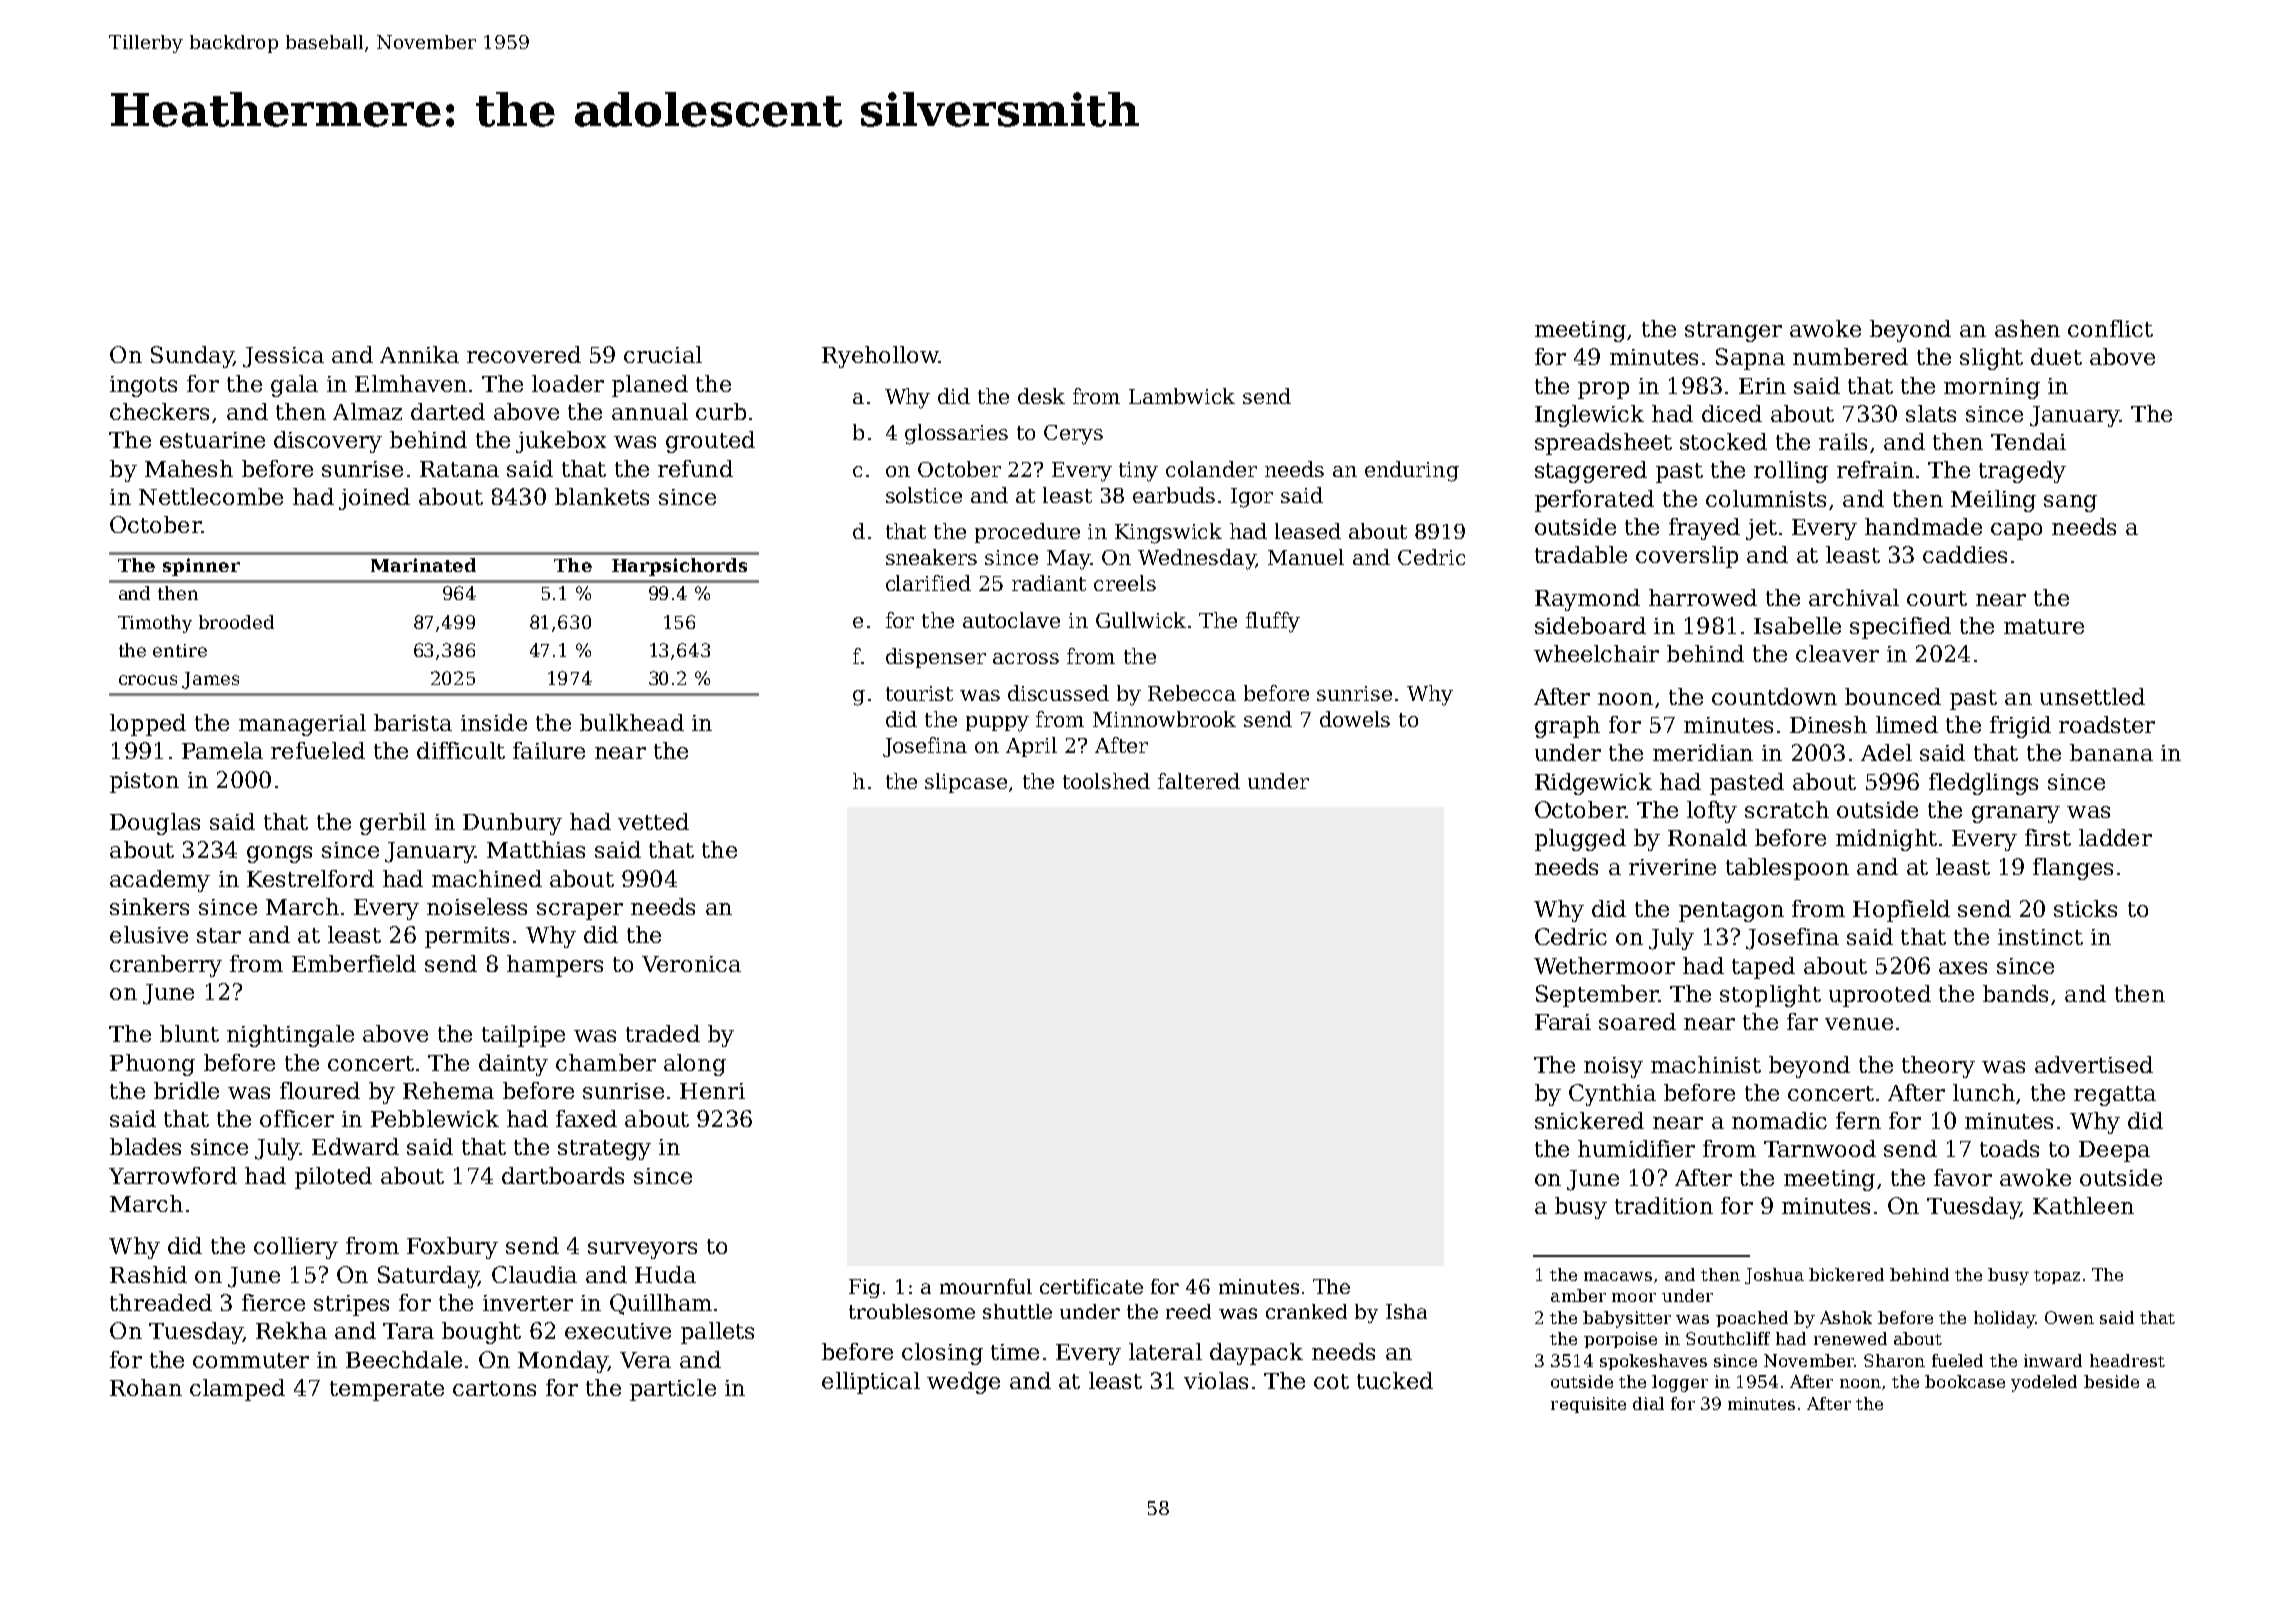 This page has width=2292, height=1620. I want to click on Owen, so click(2069, 1317).
